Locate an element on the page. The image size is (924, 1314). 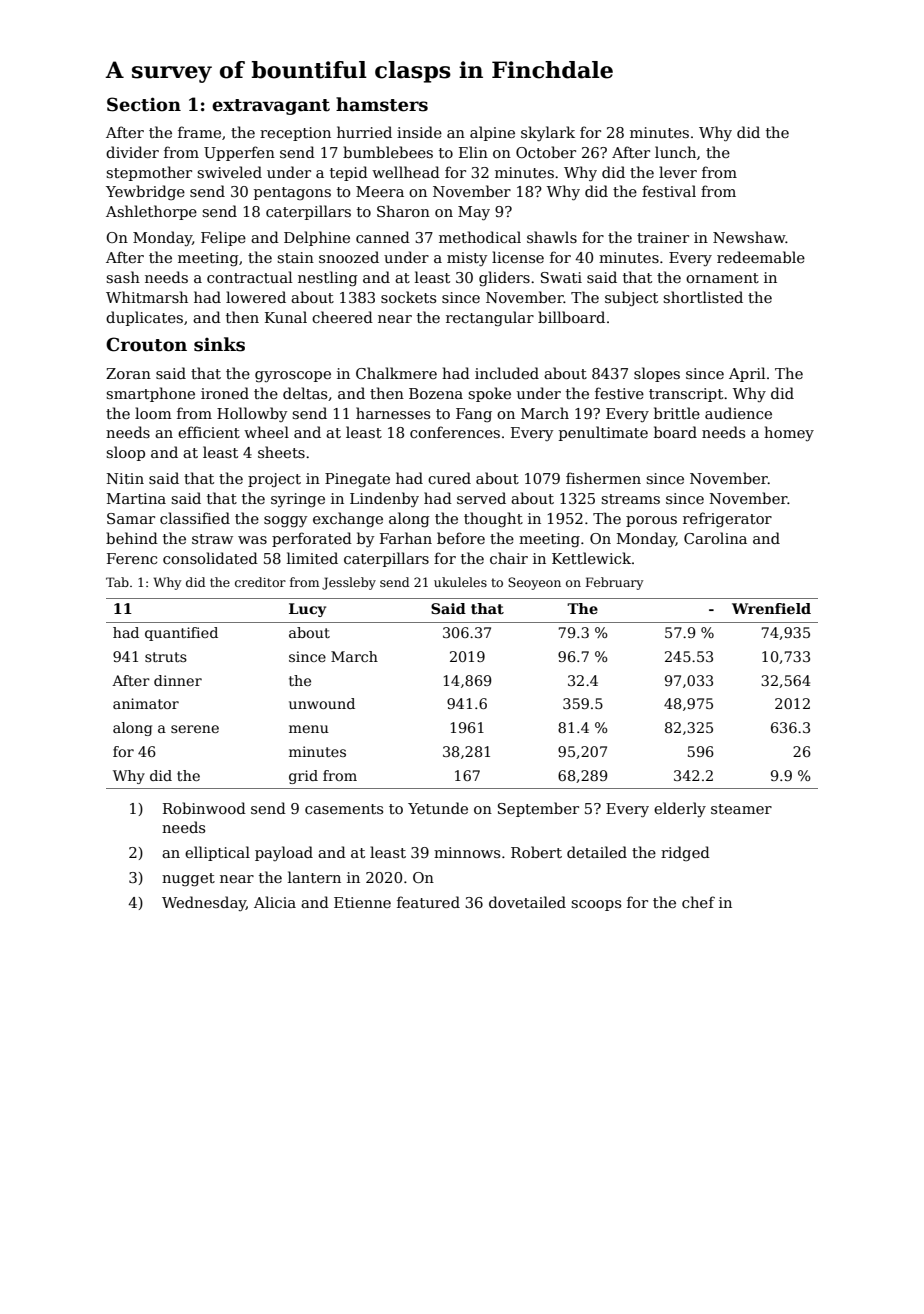
frame is located at coordinates (199, 132).
